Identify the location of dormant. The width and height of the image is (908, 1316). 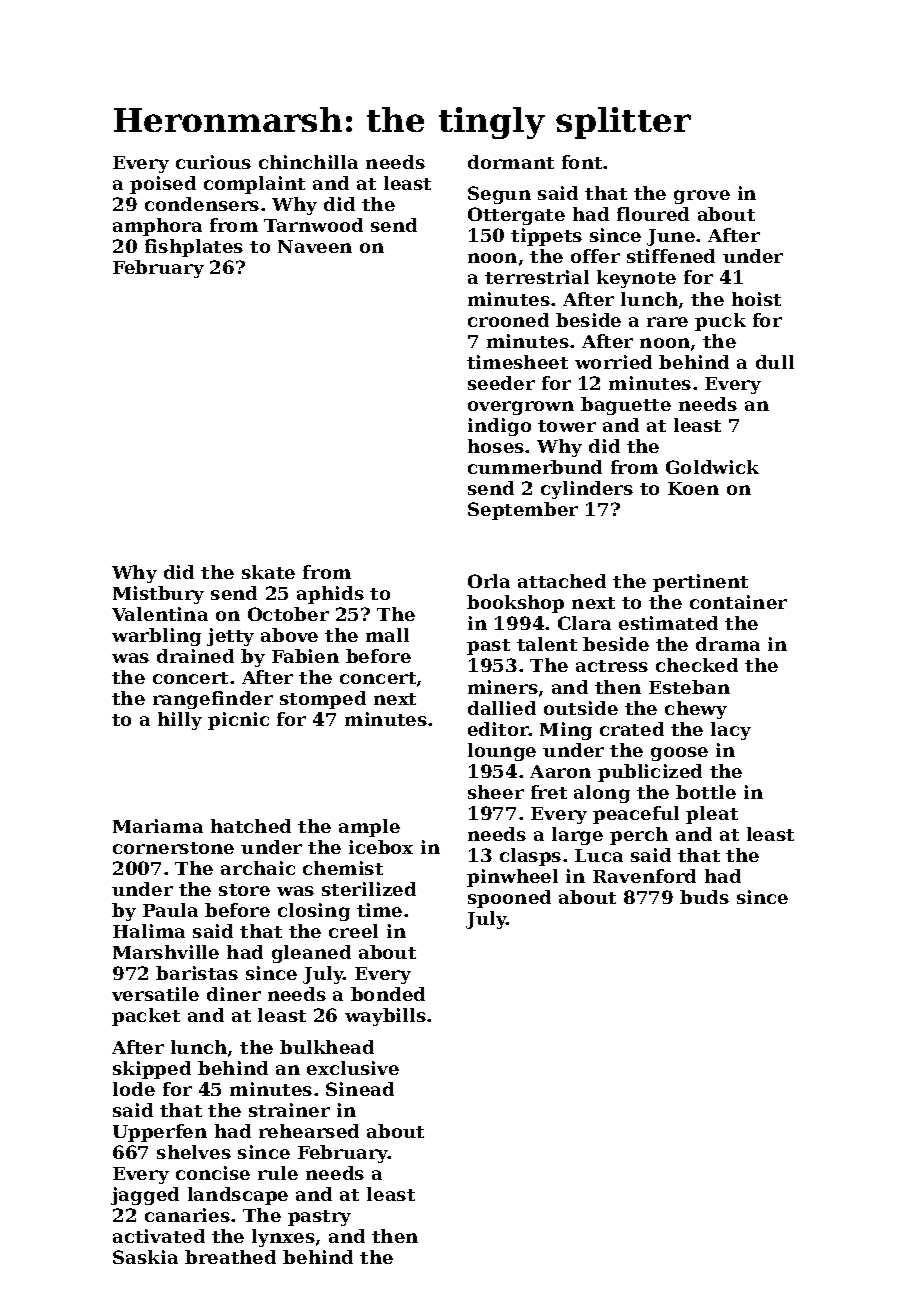
(511, 162).
